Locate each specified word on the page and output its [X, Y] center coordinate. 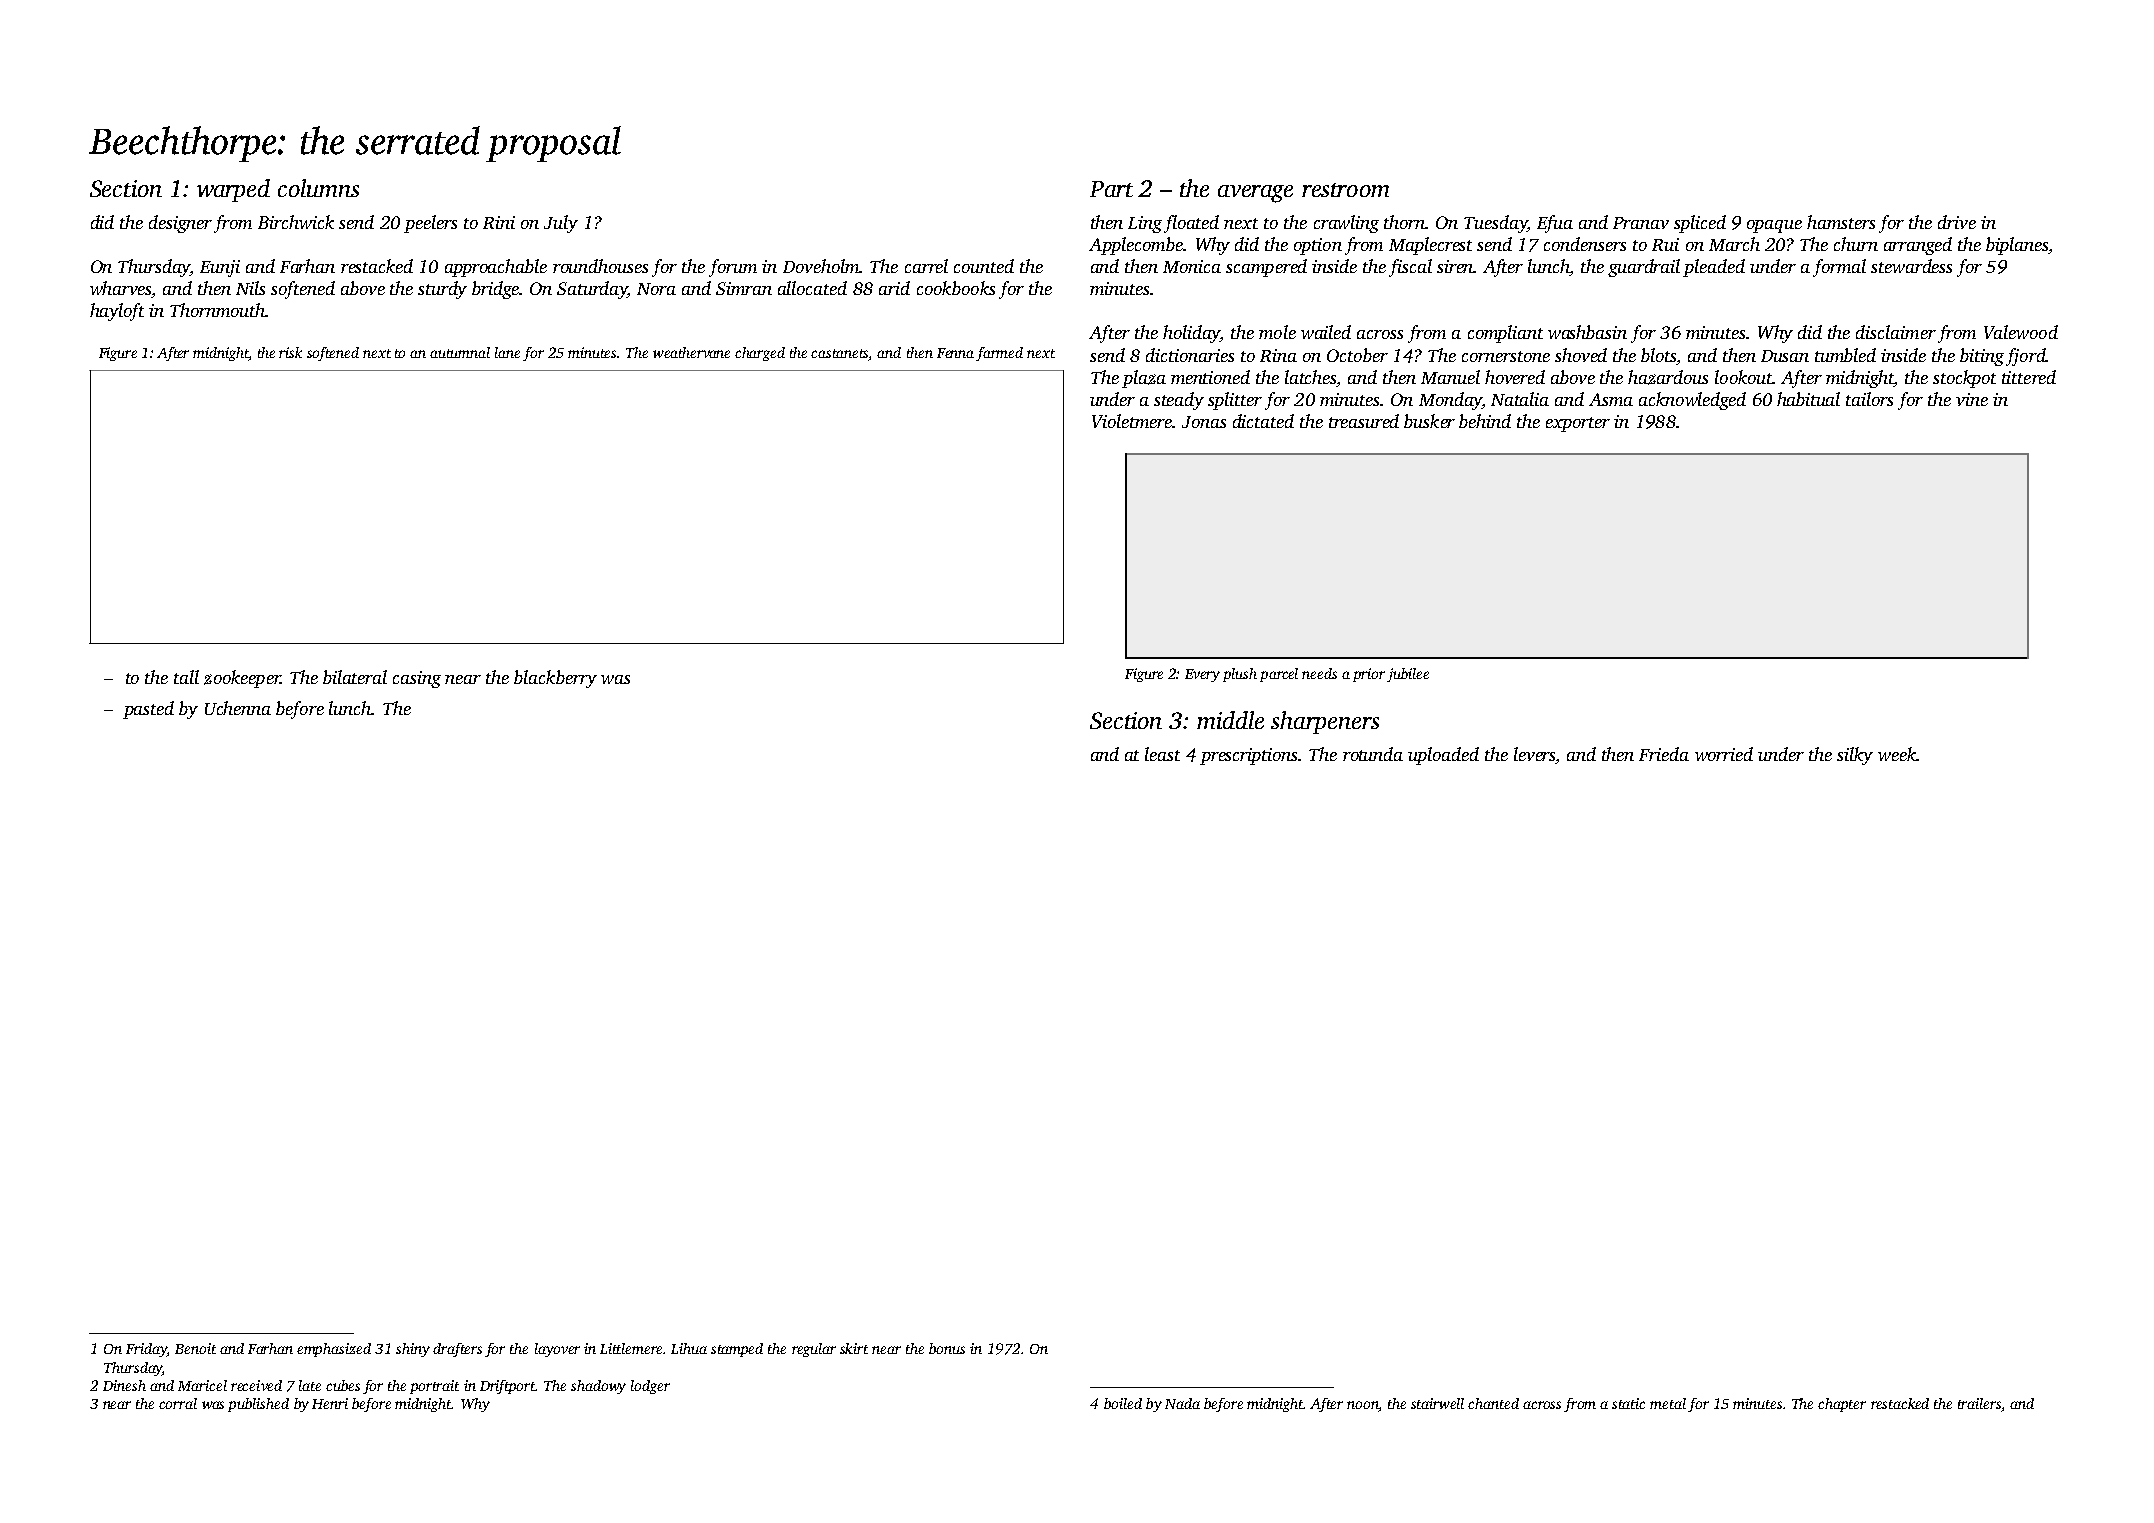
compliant [1505, 334]
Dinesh [124, 1385]
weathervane [691, 352]
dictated [1263, 421]
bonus [947, 1348]
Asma [1611, 399]
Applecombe [1136, 246]
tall [186, 677]
